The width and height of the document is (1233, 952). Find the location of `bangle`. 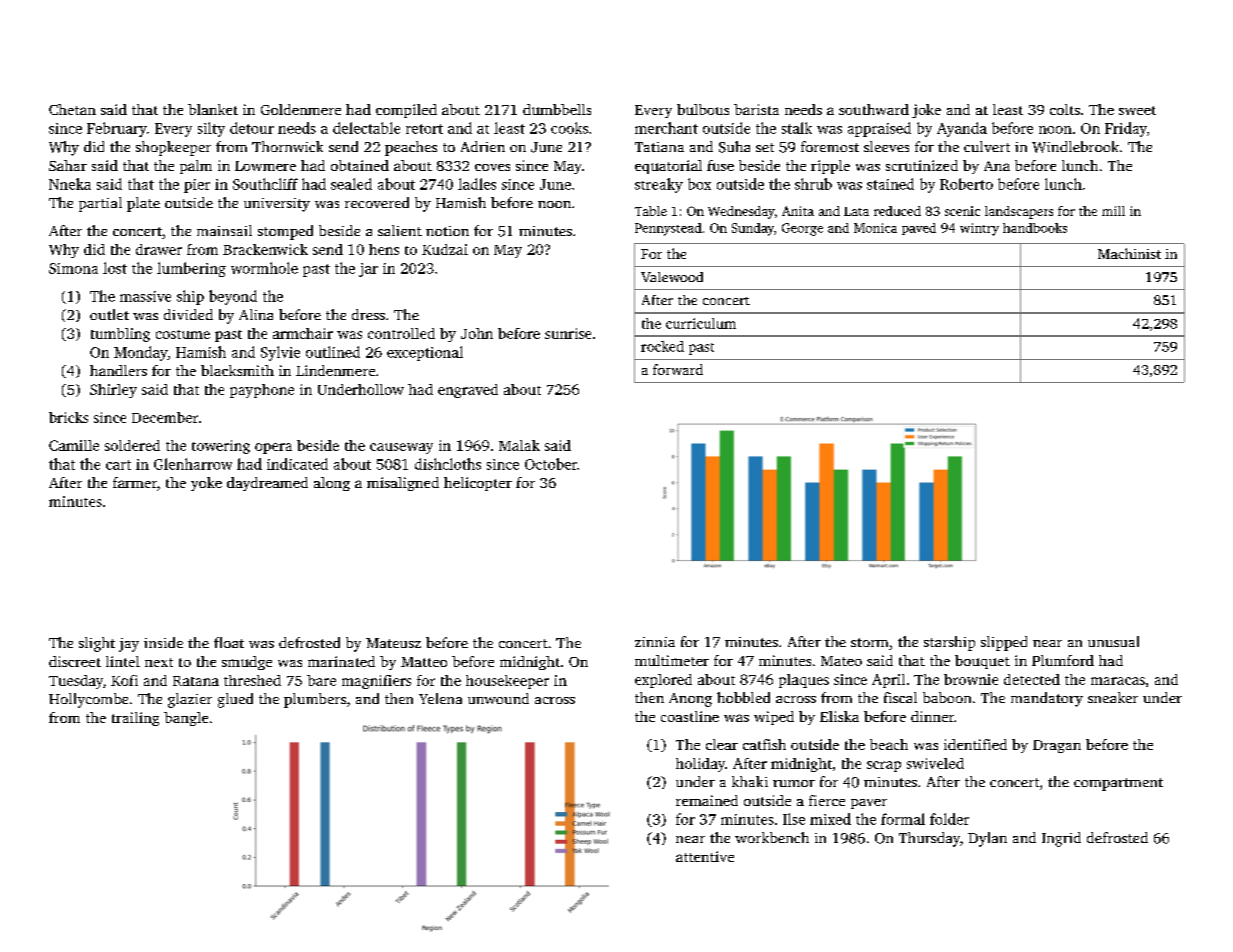

bangle is located at coordinates (186, 719).
